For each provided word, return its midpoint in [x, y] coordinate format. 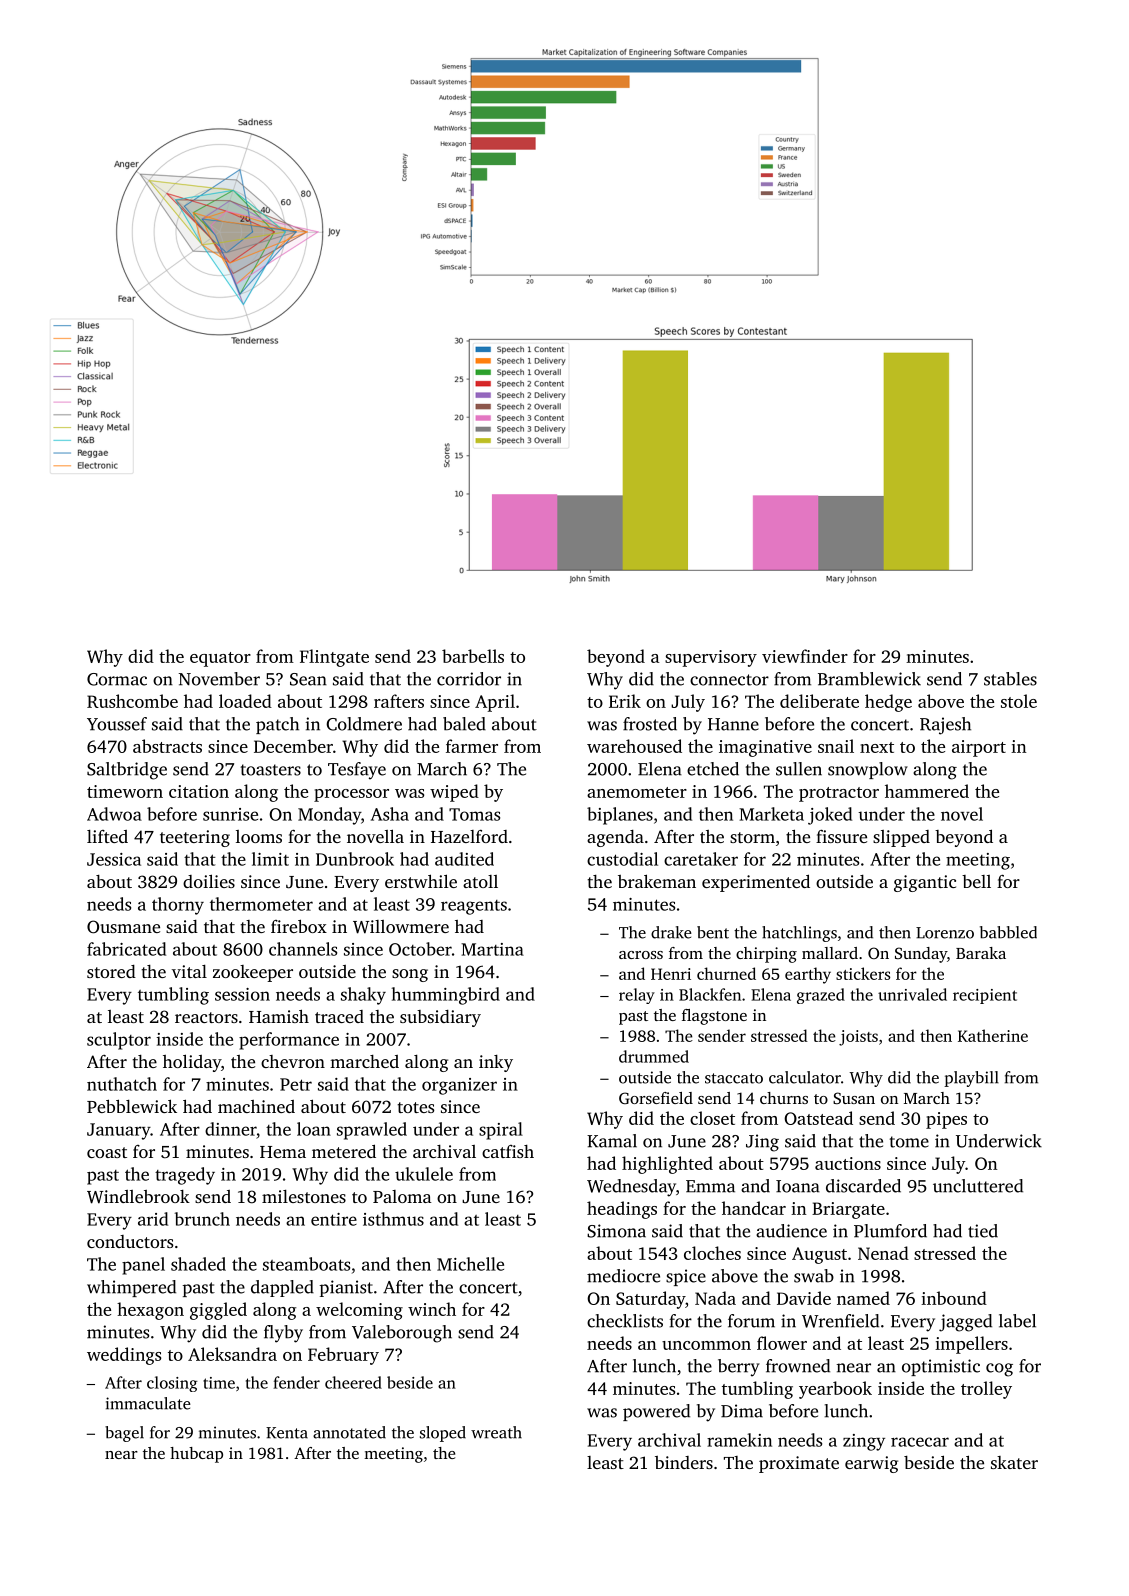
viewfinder [805, 656]
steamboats [306, 1264]
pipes [946, 1120]
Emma [710, 1186]
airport [979, 748]
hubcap [196, 1455]
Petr [296, 1084]
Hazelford [469, 836]
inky [496, 1063]
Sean [308, 679]
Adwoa [114, 814]
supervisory [711, 658]
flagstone [714, 1017]
